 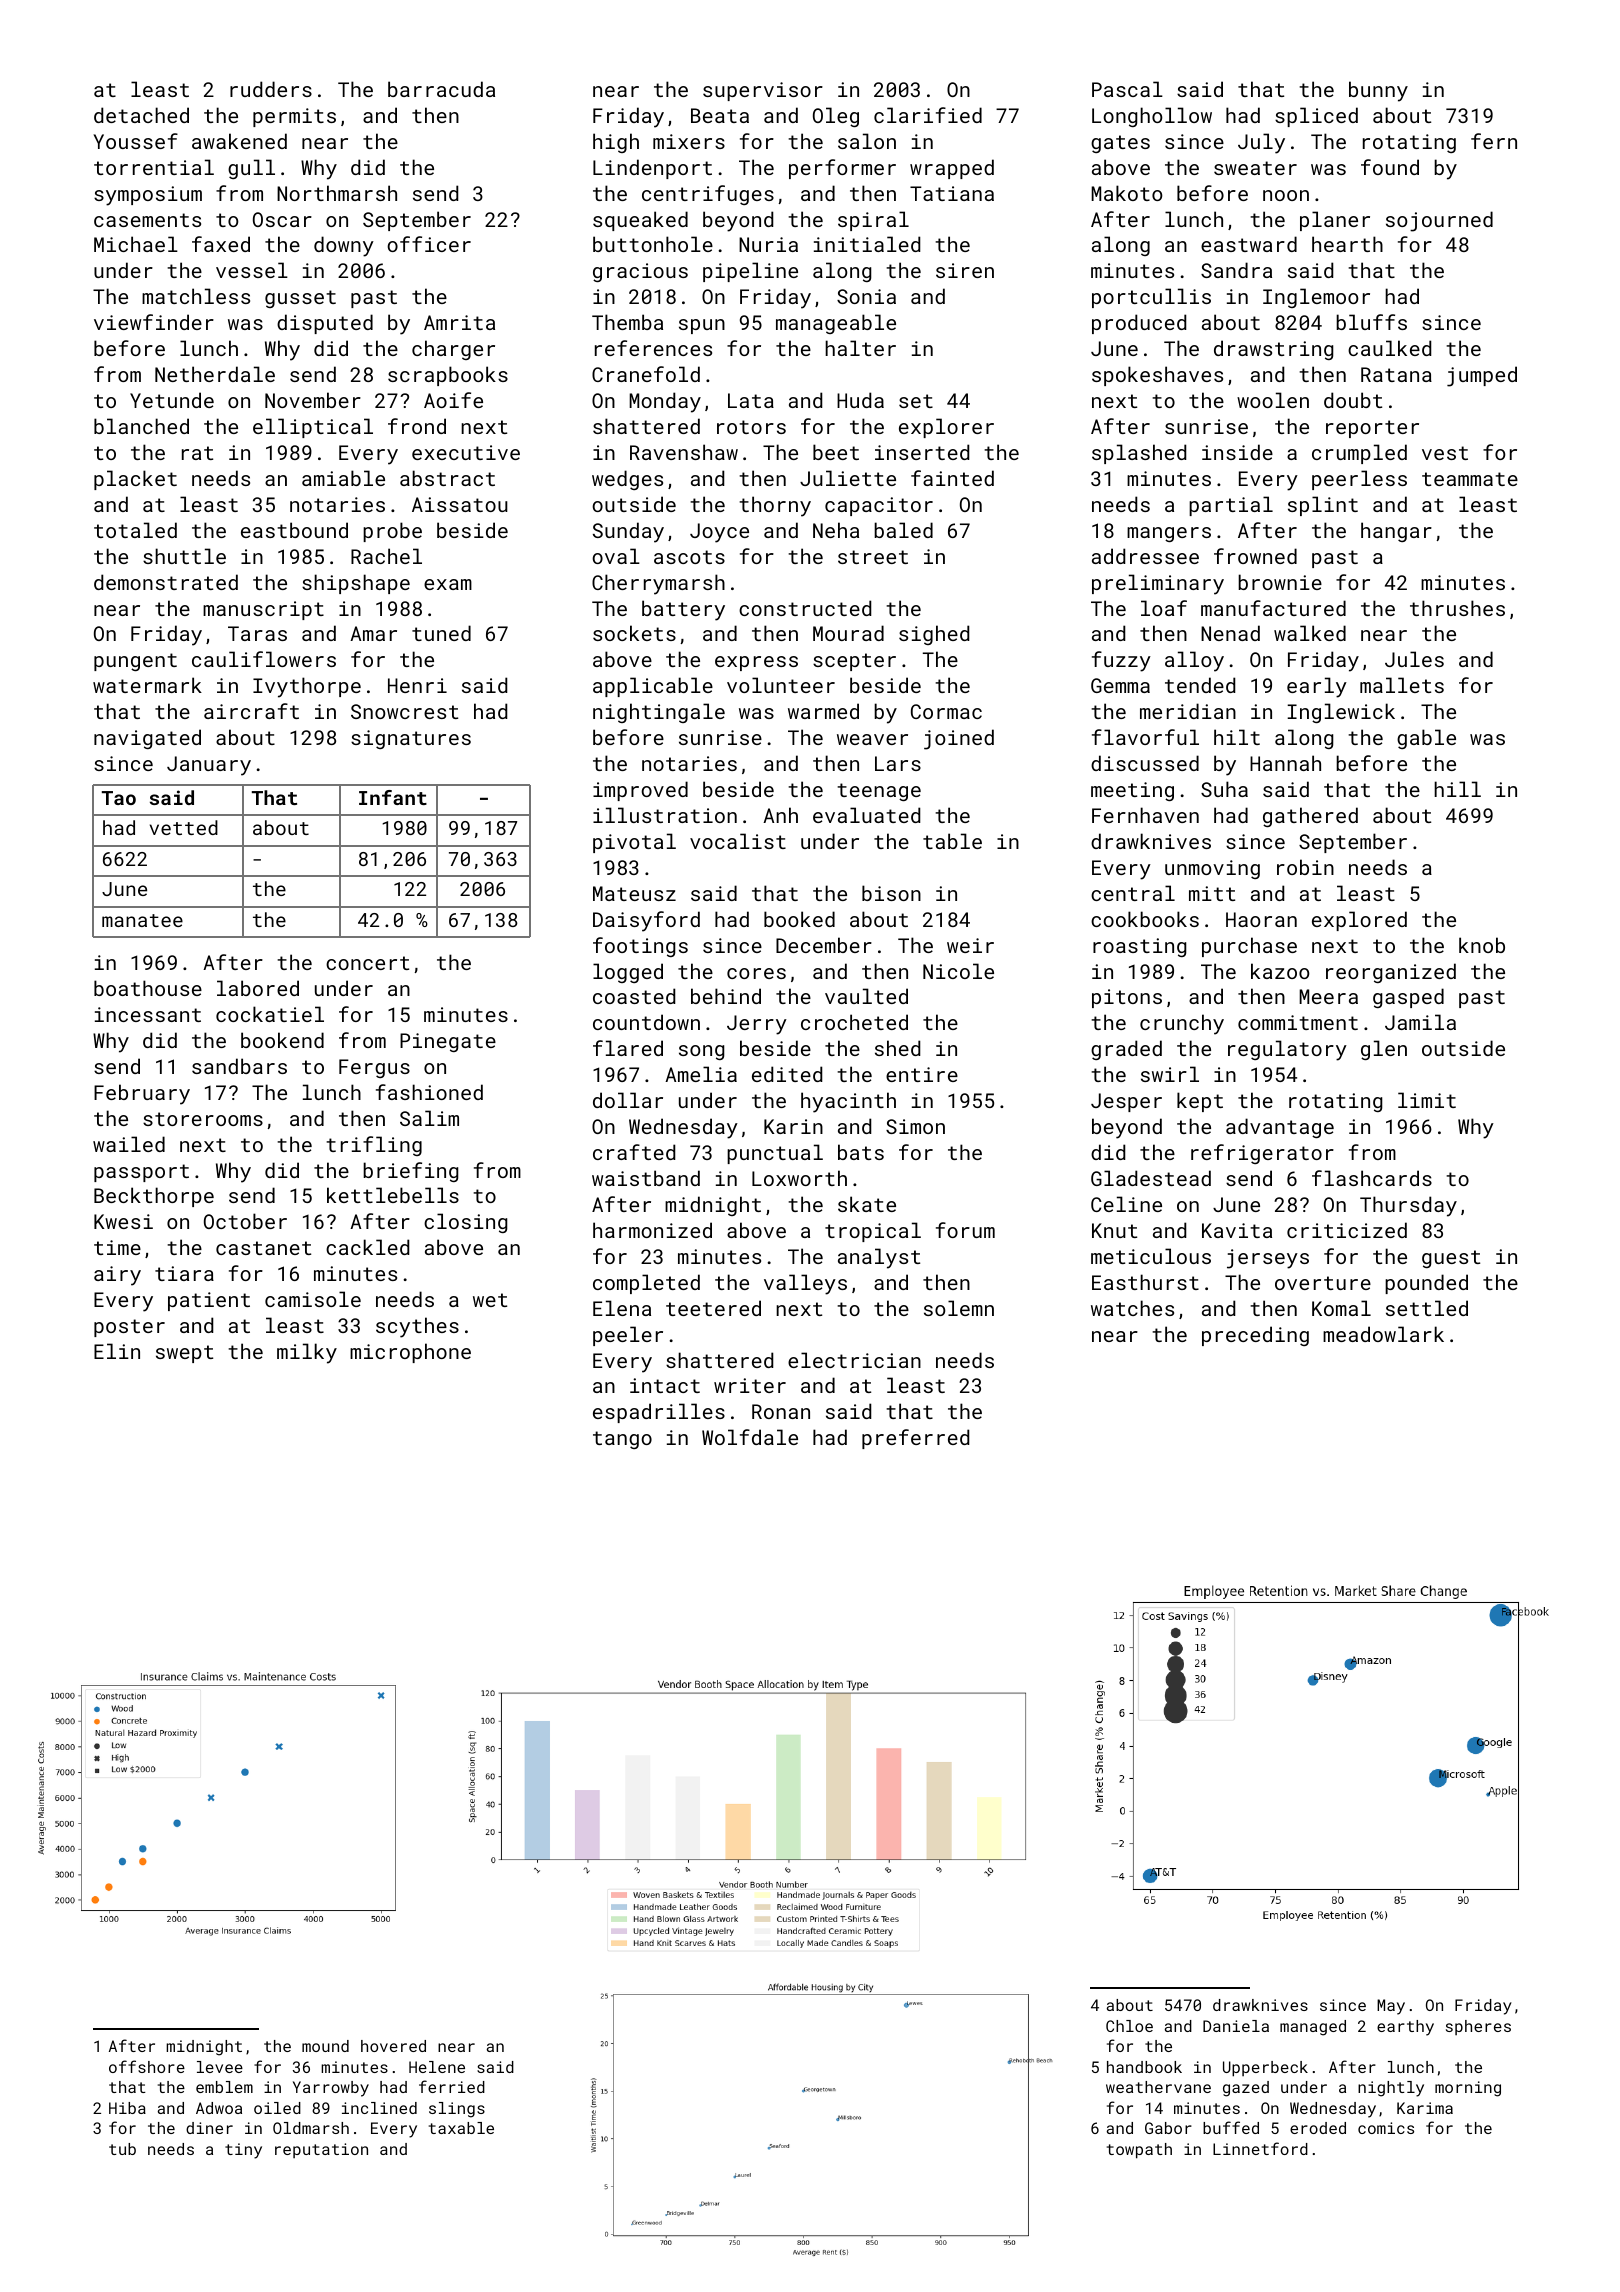 I want to click on sojourned, so click(x=1439, y=221).
